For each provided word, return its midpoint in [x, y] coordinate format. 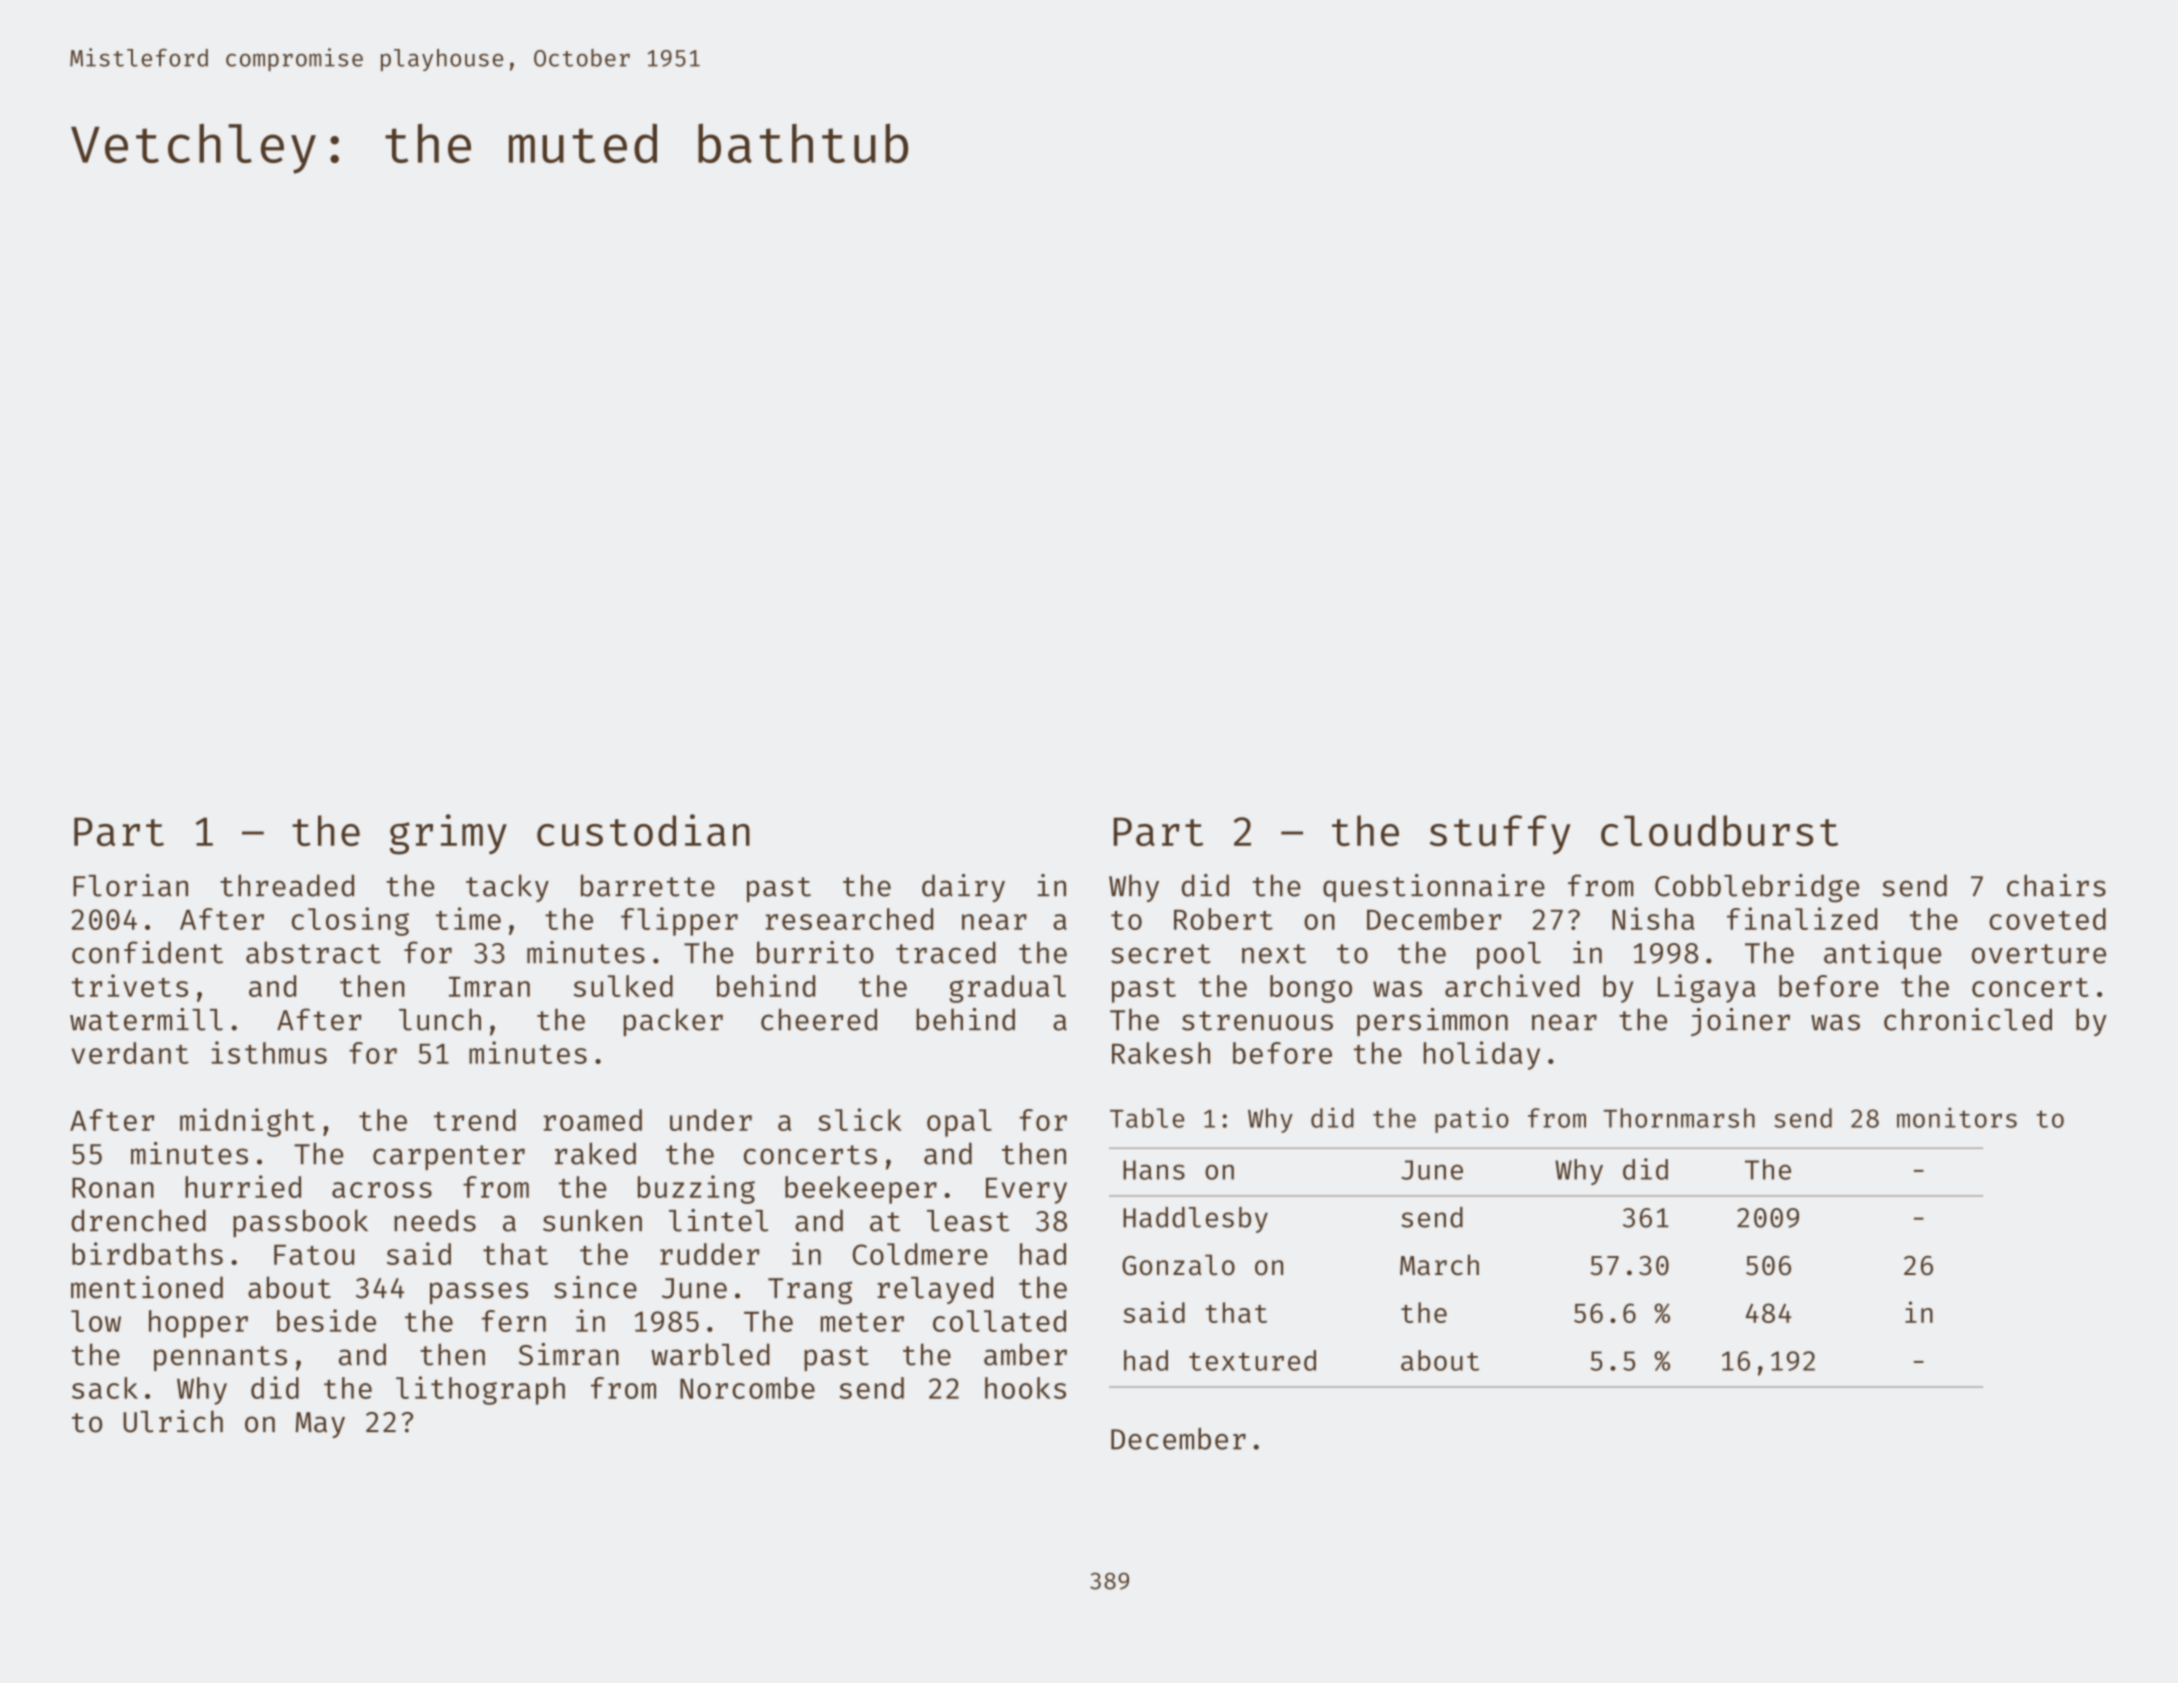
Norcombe [747, 1388]
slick [860, 1119]
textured [1252, 1360]
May [320, 1425]
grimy [448, 834]
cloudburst [1719, 830]
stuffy [1500, 834]
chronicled [1968, 1019]
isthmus [269, 1052]
